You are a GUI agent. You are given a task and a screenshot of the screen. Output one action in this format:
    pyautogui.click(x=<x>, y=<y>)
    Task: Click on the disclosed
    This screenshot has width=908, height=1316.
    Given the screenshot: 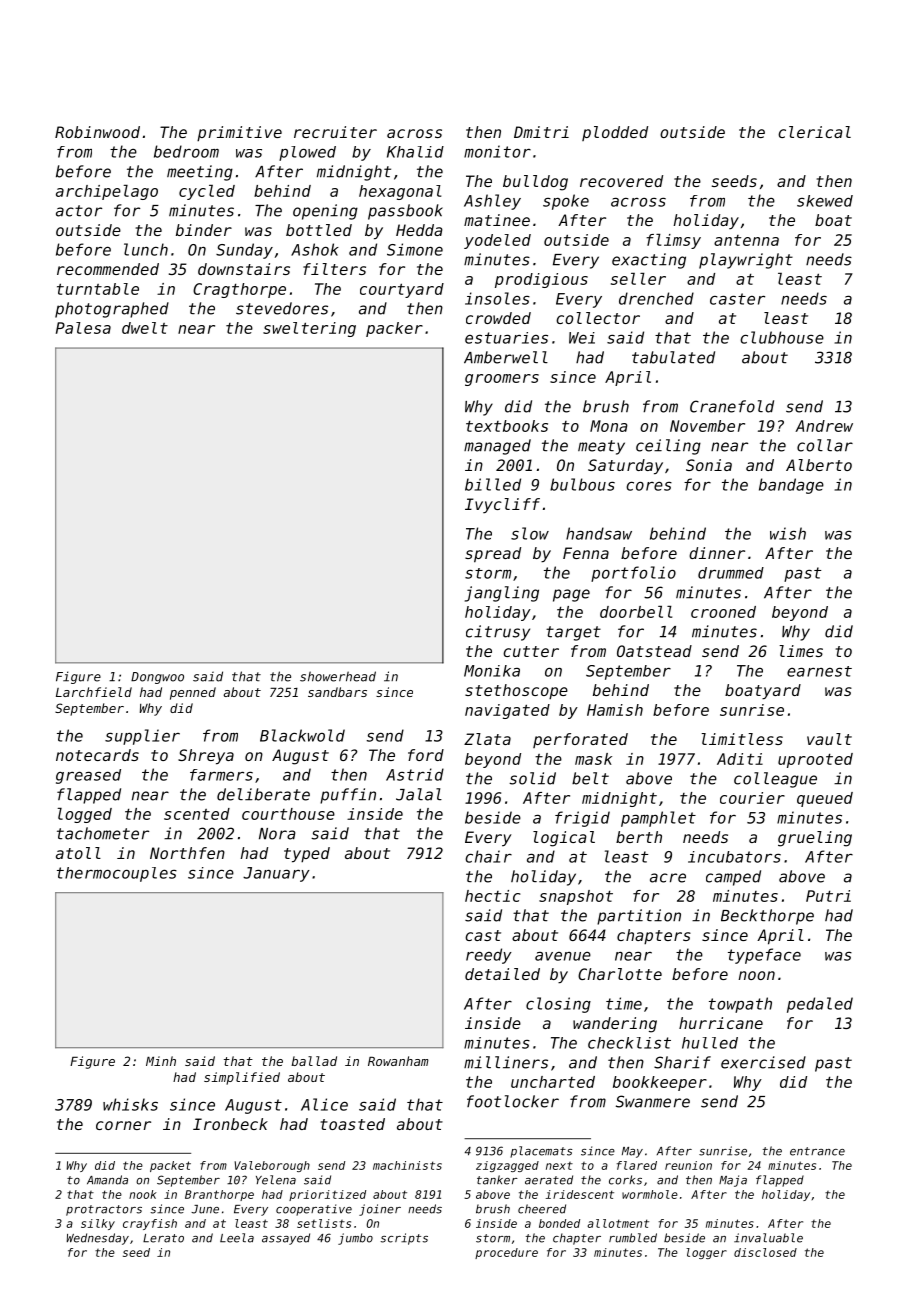 What is the action you would take?
    pyautogui.click(x=765, y=1252)
